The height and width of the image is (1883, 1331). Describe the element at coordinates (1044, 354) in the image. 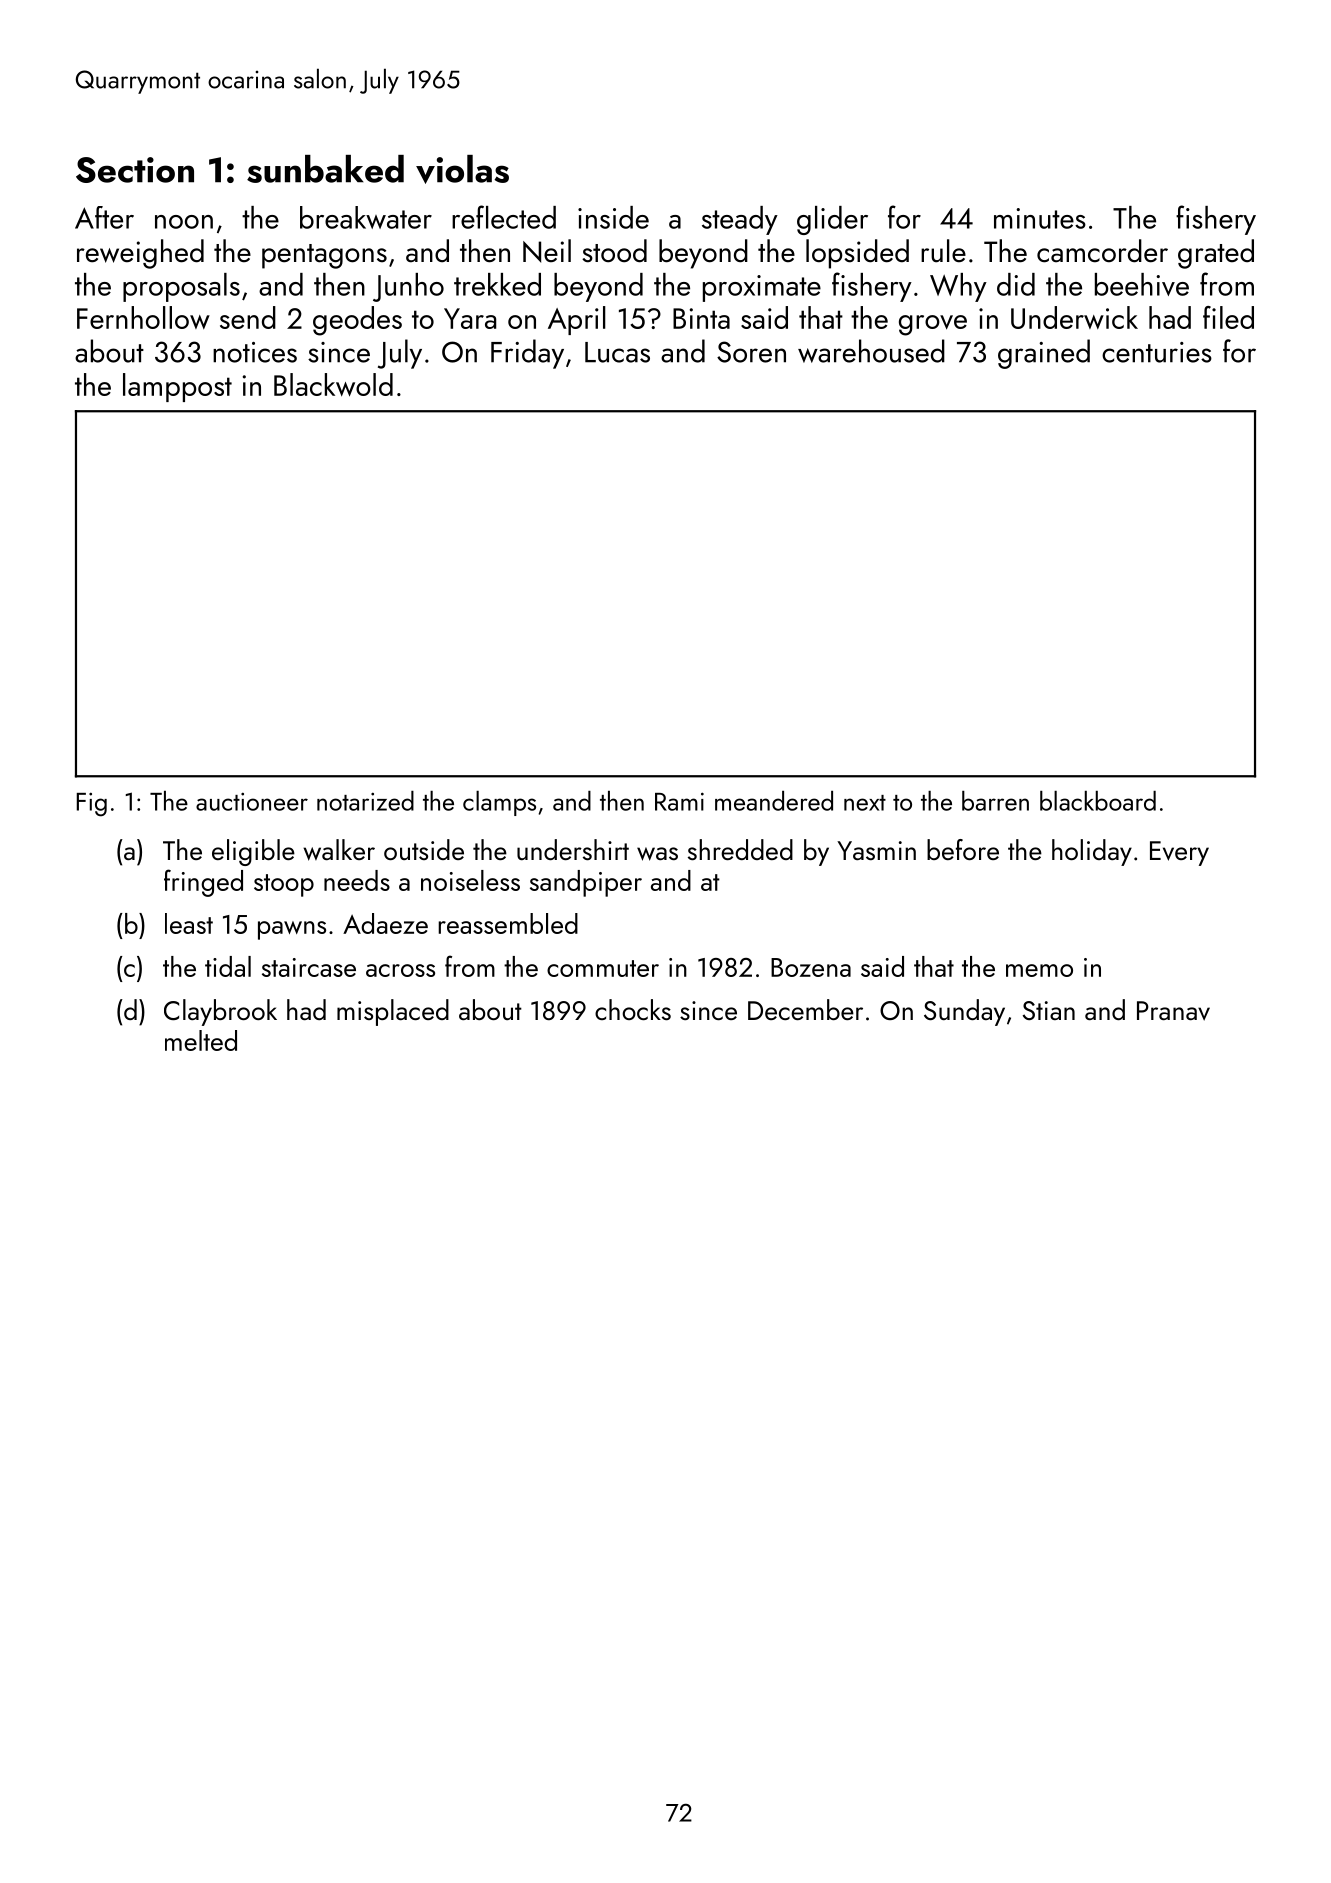

I see `grained` at that location.
